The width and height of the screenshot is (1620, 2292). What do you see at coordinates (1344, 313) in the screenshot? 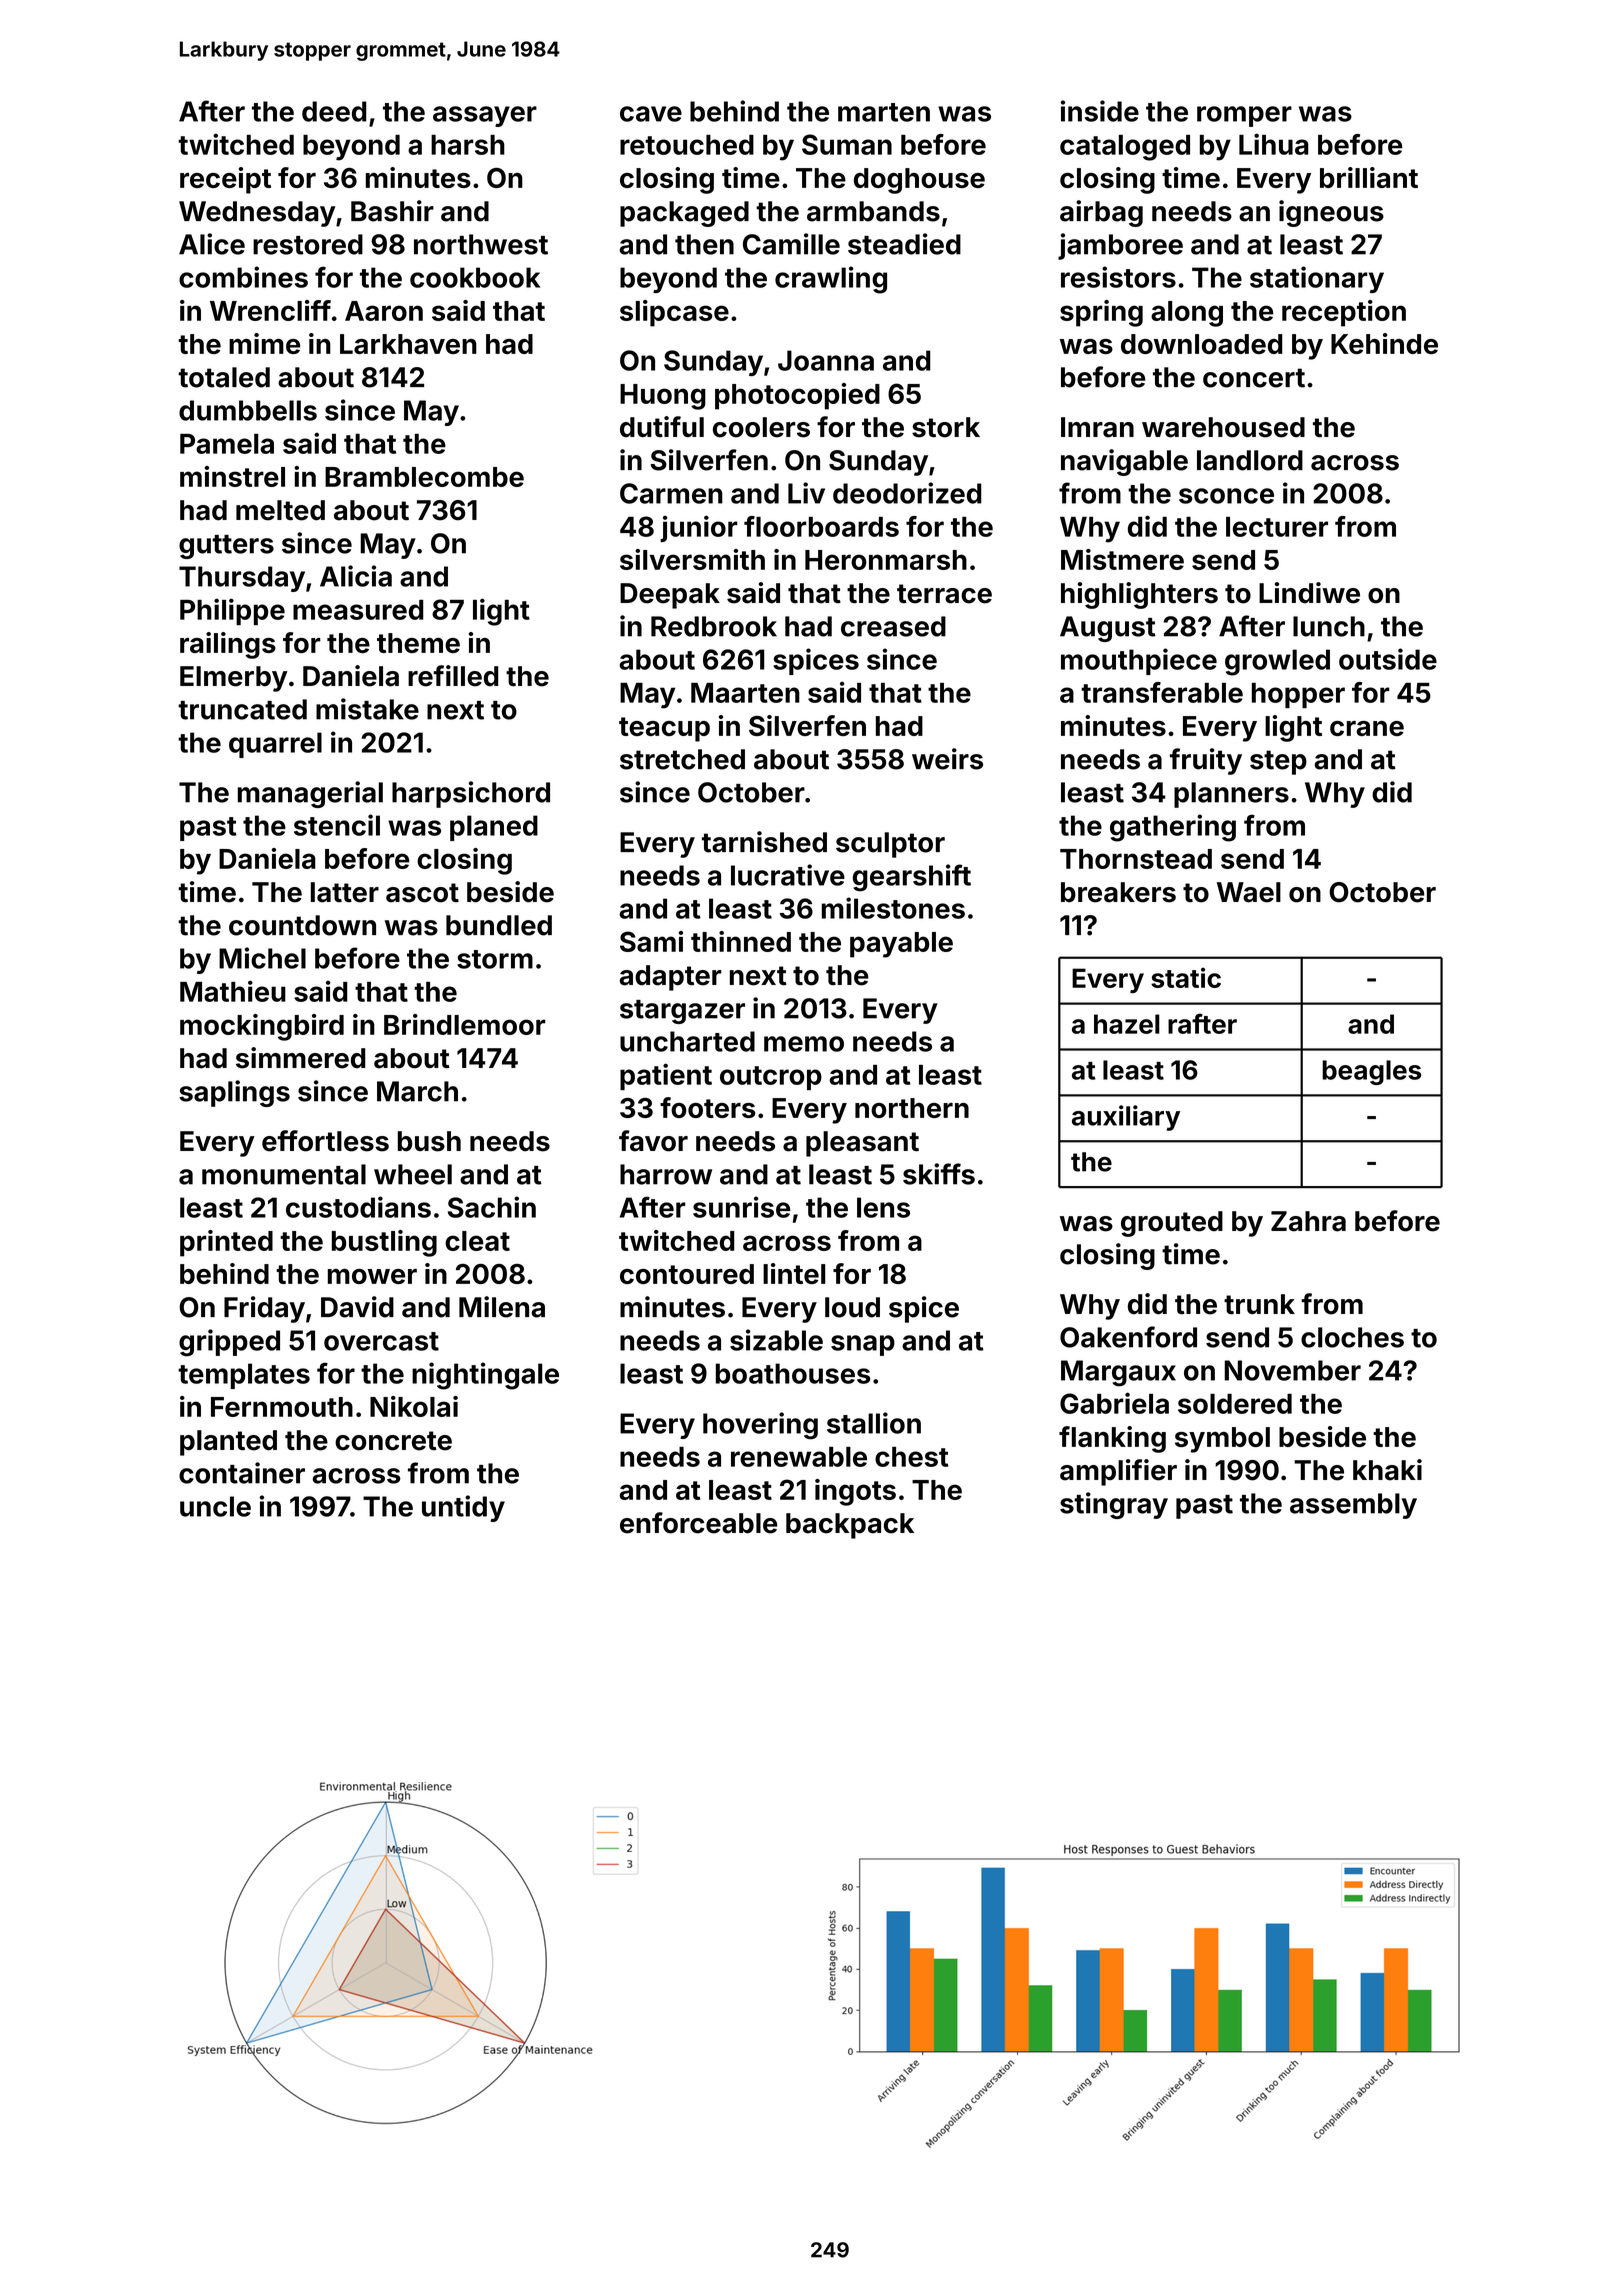
I see `reception` at bounding box center [1344, 313].
